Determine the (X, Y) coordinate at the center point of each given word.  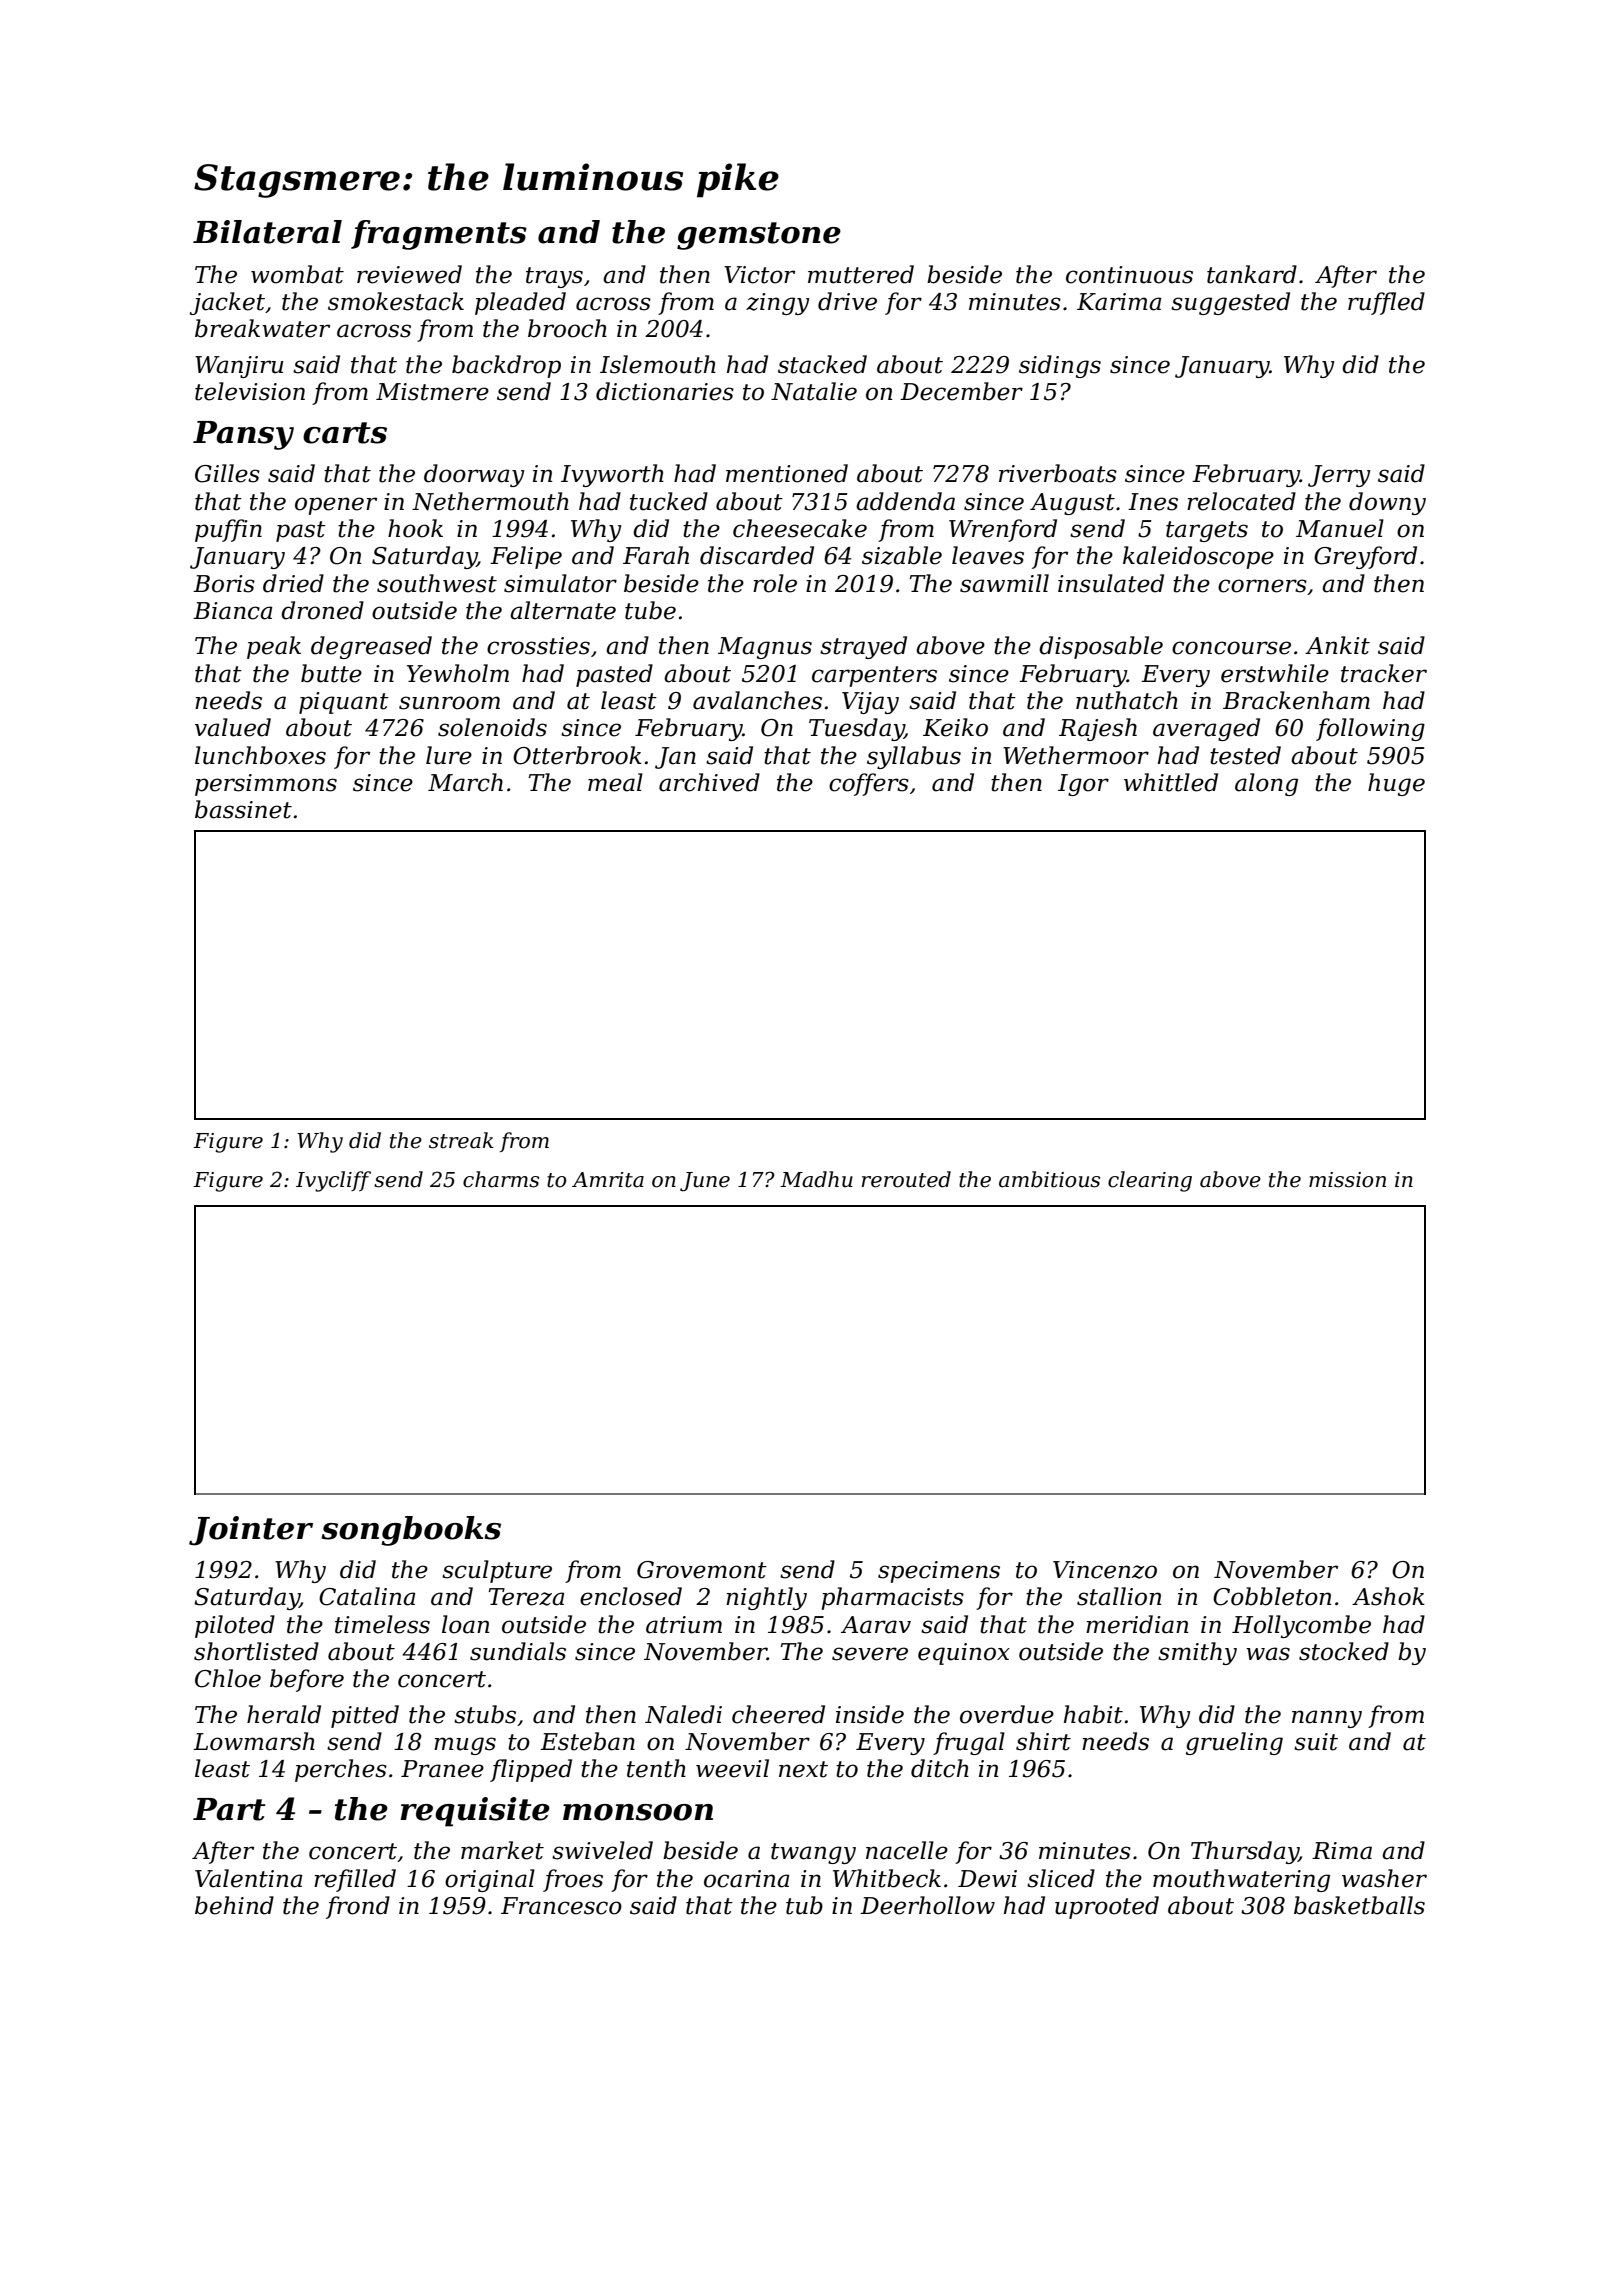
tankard (1252, 274)
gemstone (759, 236)
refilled (355, 1880)
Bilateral (267, 232)
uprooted (1107, 1907)
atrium (684, 1625)
